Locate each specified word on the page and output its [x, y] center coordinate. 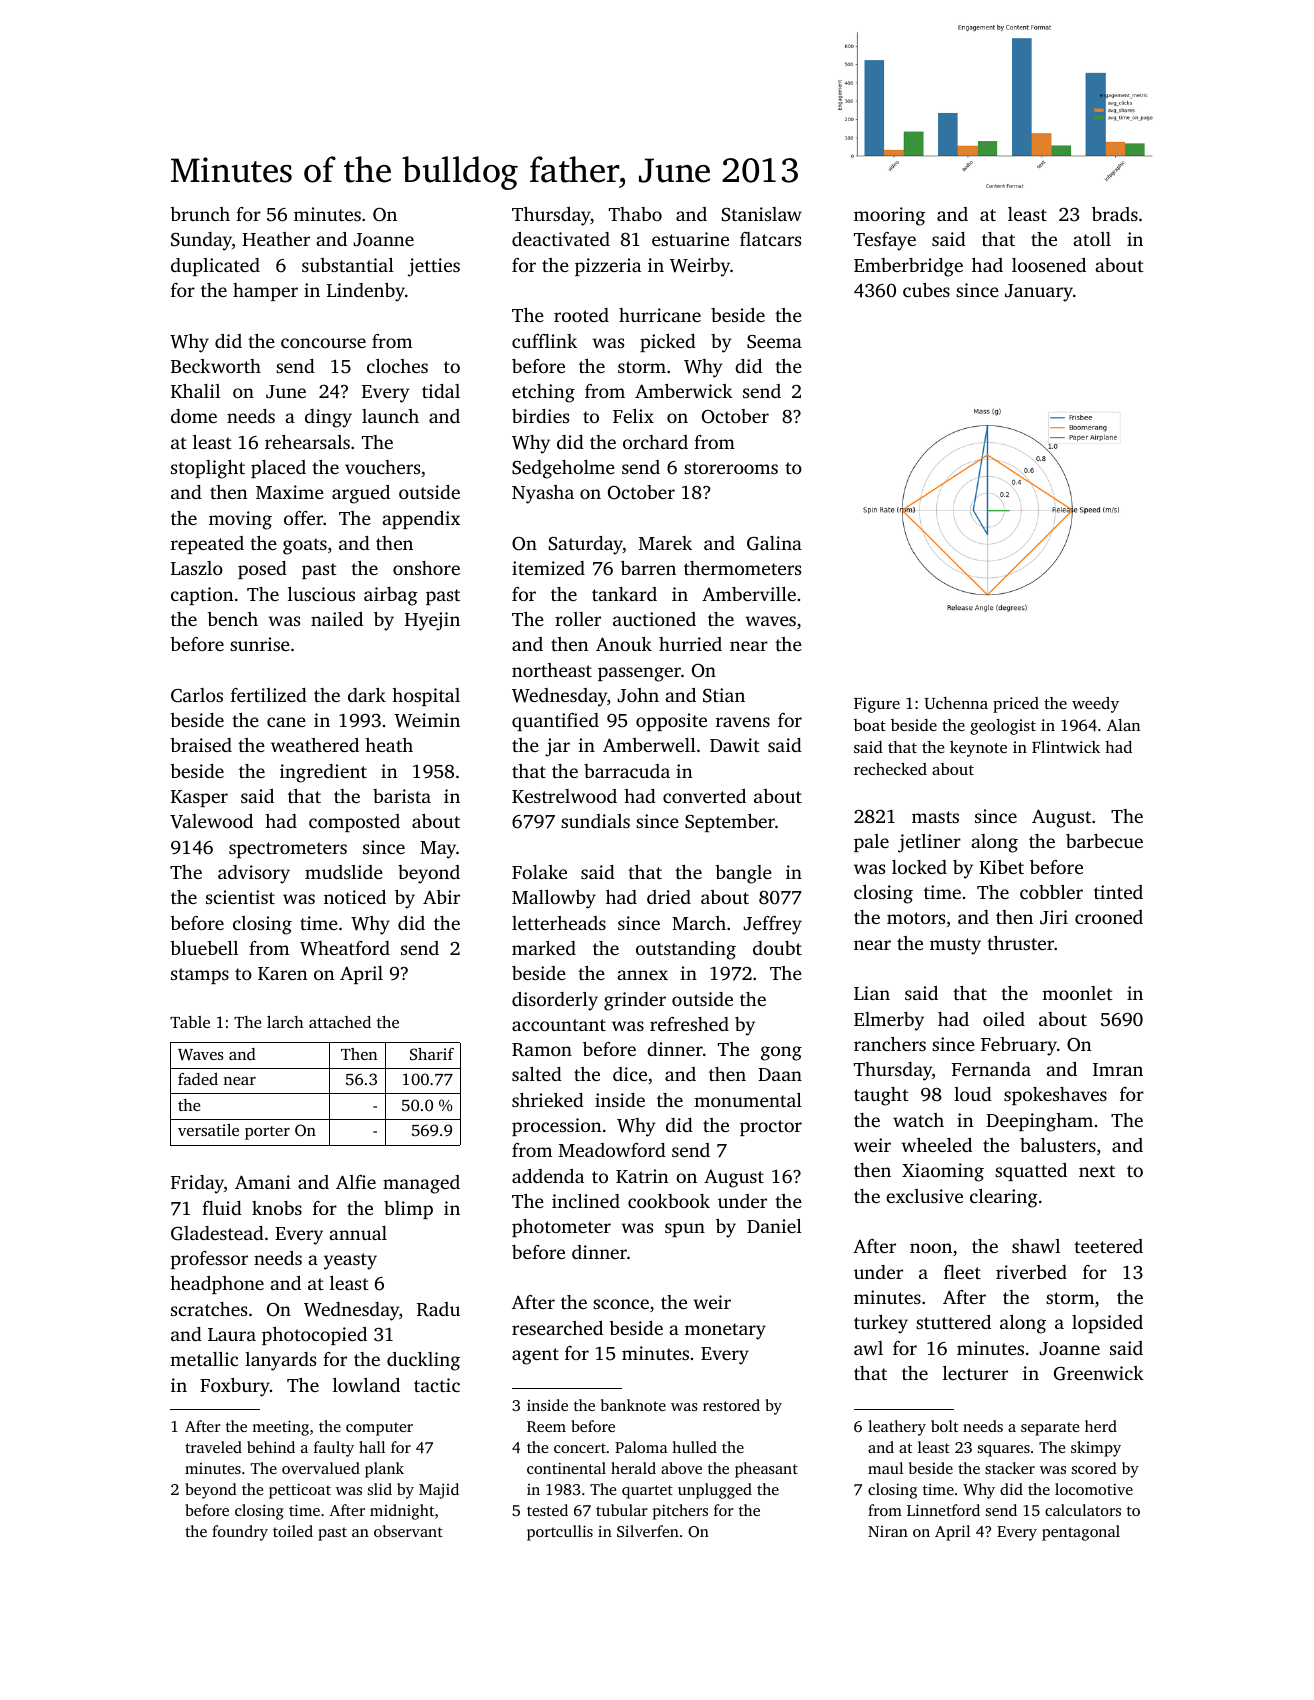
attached [340, 1022]
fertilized [269, 695]
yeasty [350, 1261]
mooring [889, 216]
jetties [434, 267]
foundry [240, 1533]
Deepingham [1039, 1122]
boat [870, 725]
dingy [328, 418]
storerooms [731, 468]
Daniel [774, 1226]
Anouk [624, 644]
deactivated [561, 239]
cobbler [1051, 892]
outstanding [686, 950]
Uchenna [956, 703]
